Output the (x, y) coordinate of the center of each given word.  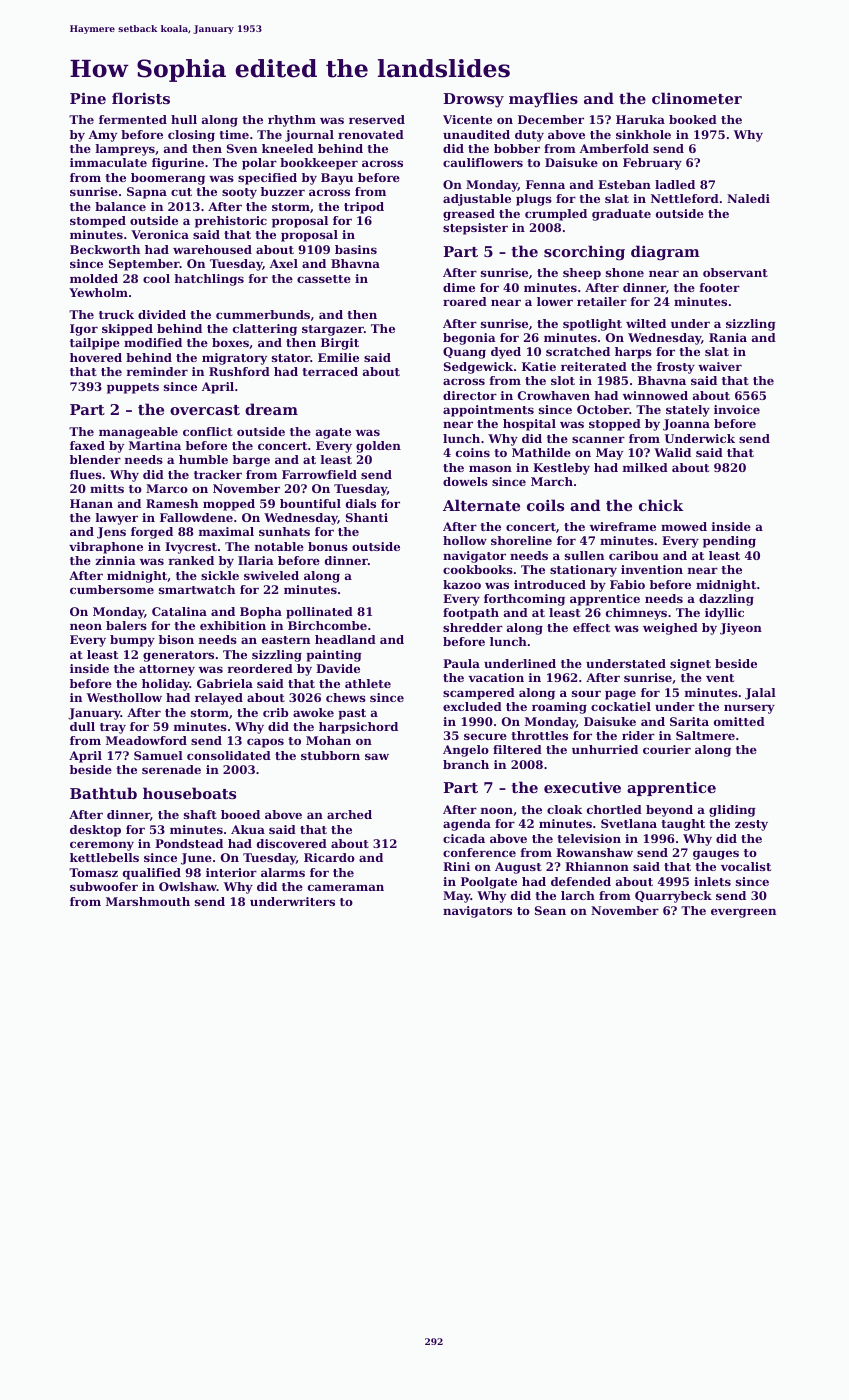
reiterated (594, 366)
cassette (324, 279)
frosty (676, 368)
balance (120, 206)
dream (271, 409)
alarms (283, 872)
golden (378, 447)
